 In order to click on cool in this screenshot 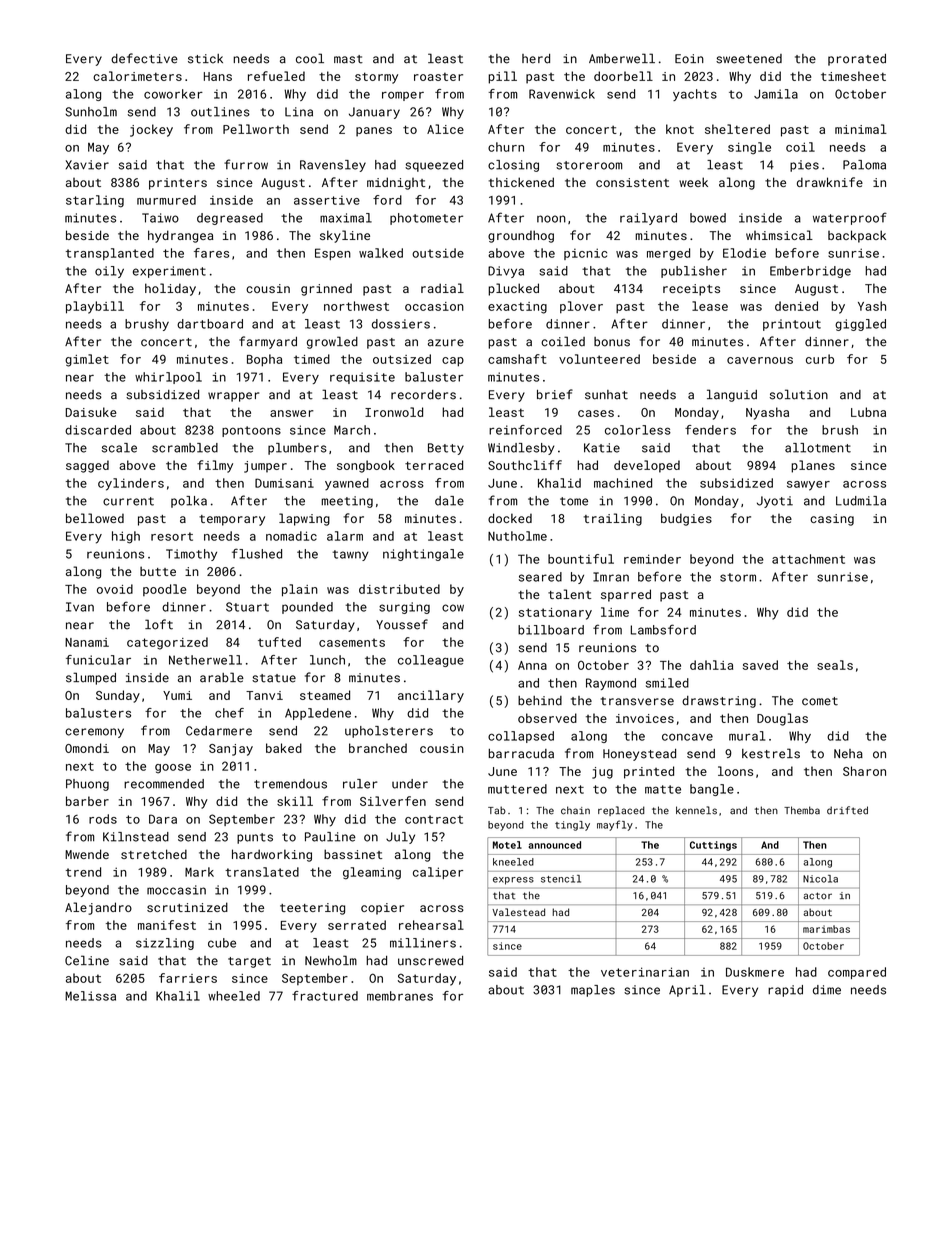, I will do `click(310, 58)`.
